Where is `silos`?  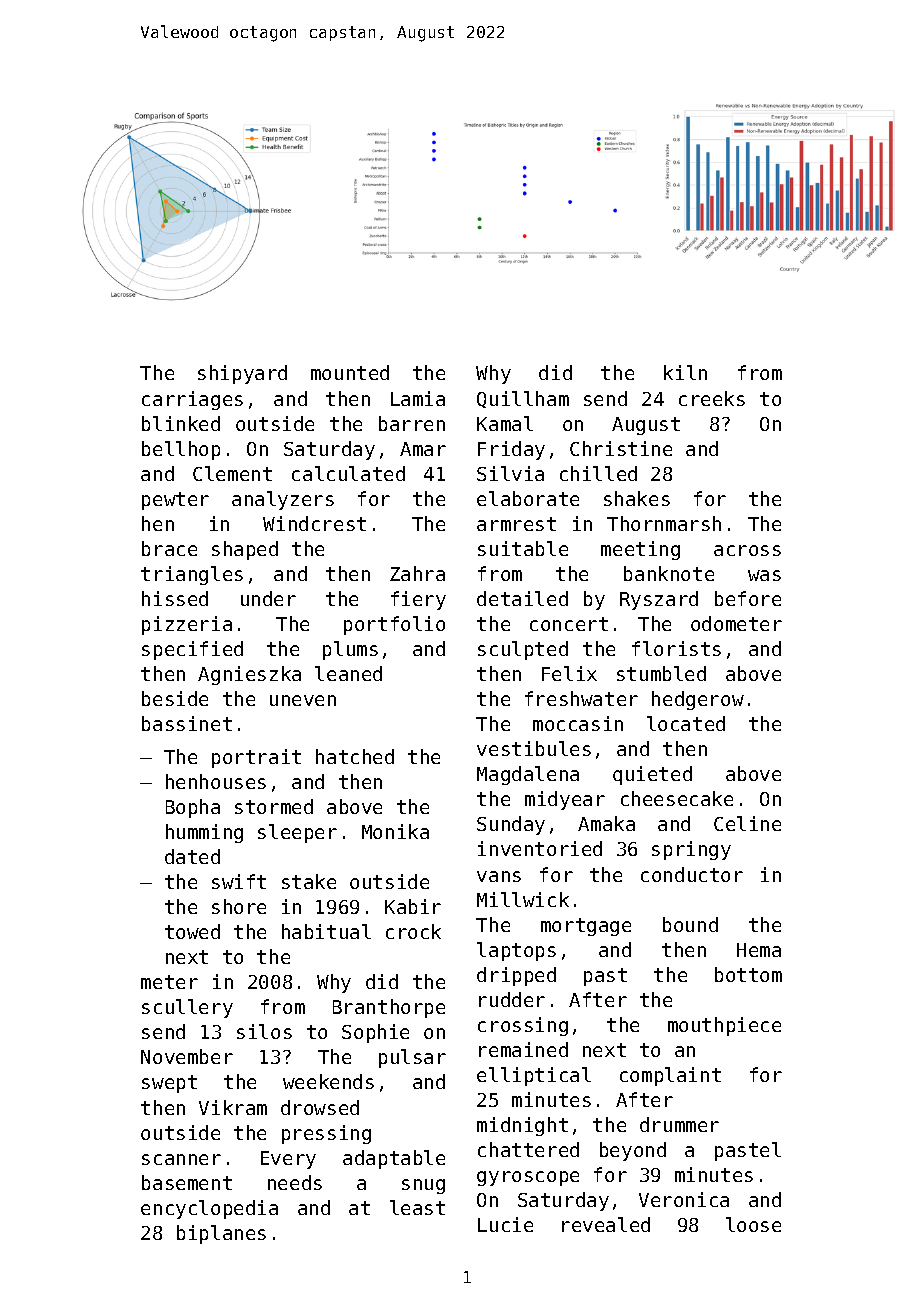 silos is located at coordinates (264, 1031).
